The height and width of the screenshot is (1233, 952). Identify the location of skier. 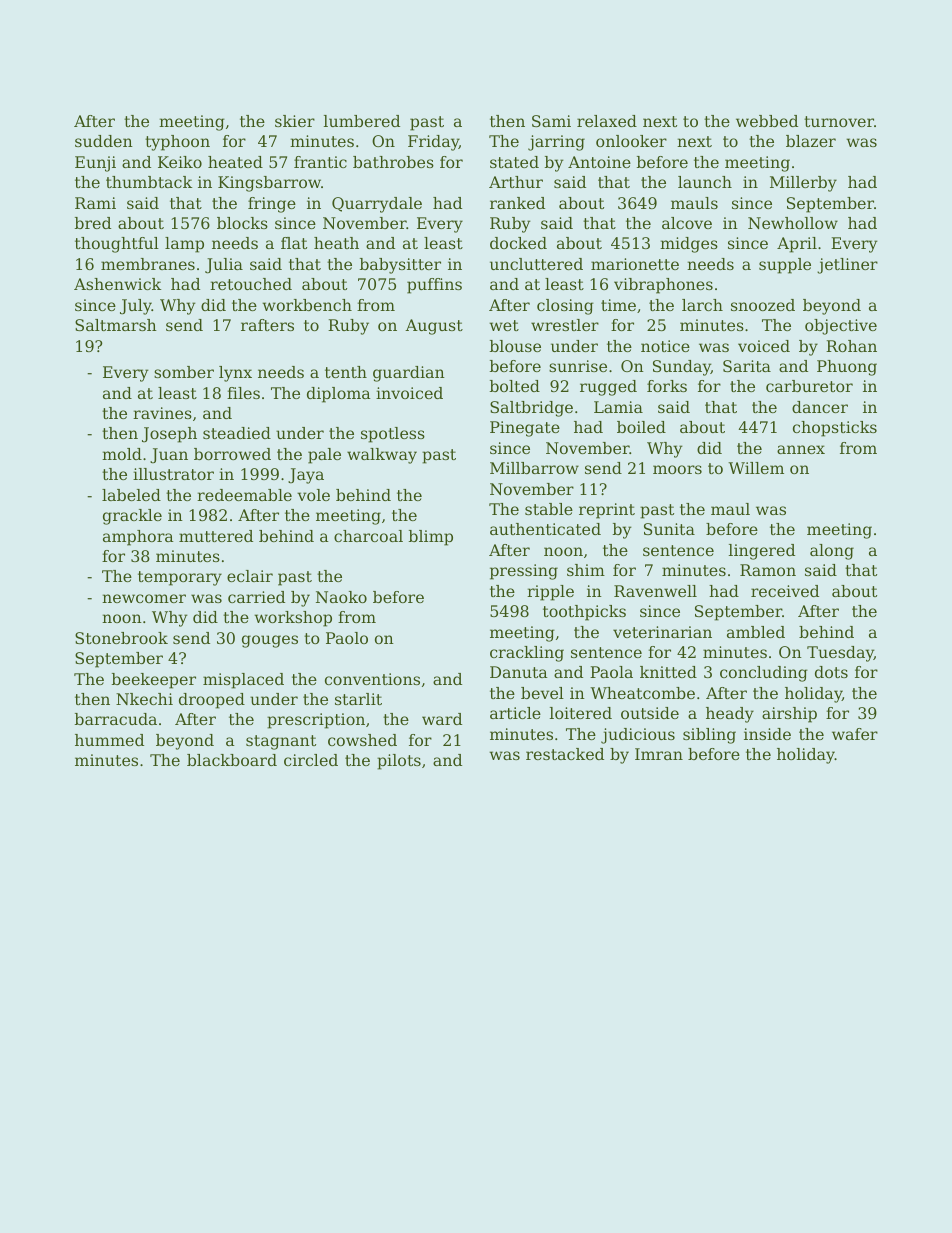
(295, 121).
